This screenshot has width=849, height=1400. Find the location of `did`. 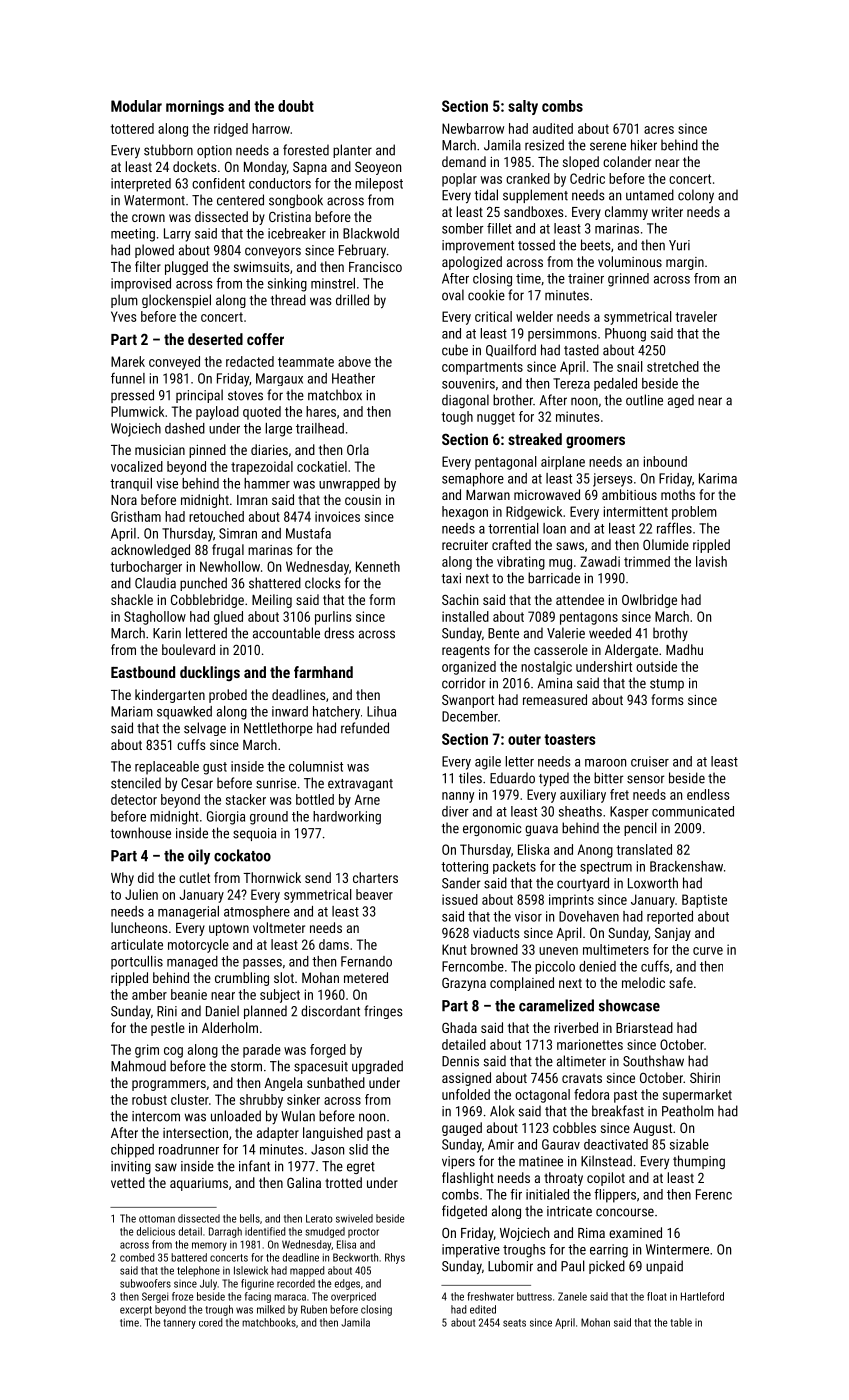

did is located at coordinates (146, 877).
